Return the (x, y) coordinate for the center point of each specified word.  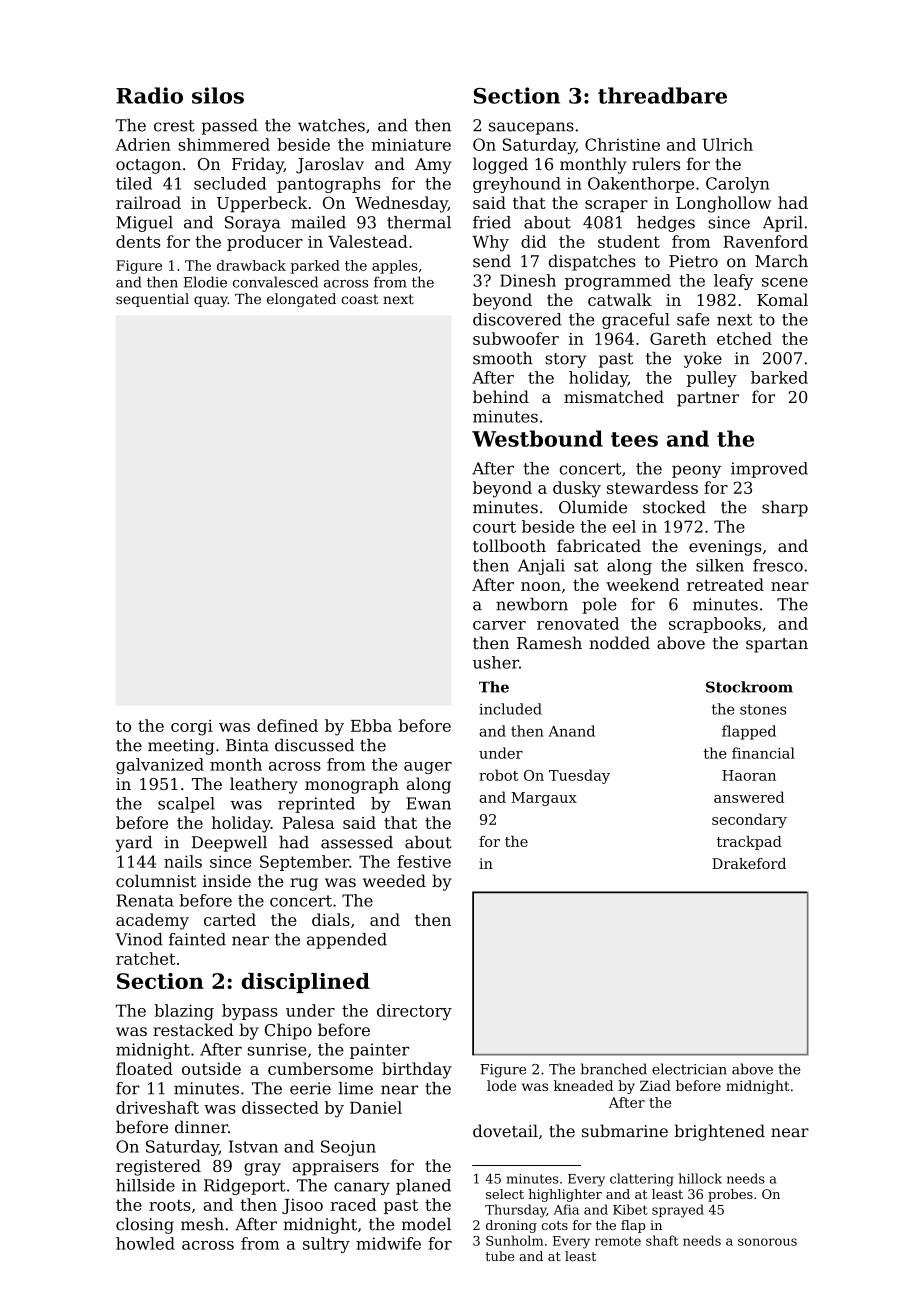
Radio (149, 95)
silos (218, 95)
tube (499, 1256)
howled (145, 1243)
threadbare (662, 95)
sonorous (767, 1242)
